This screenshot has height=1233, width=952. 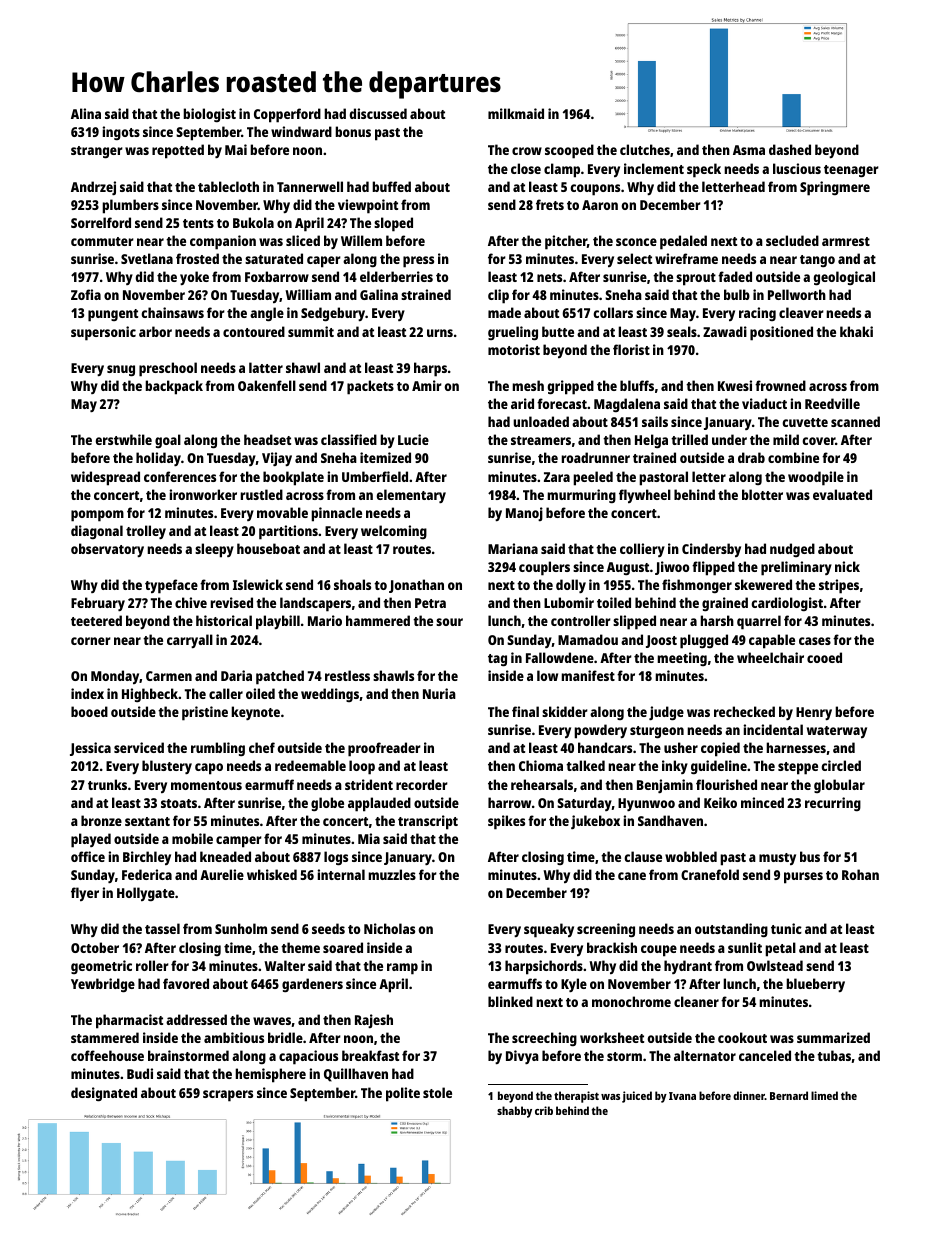 What do you see at coordinates (516, 113) in the screenshot?
I see `milkmaid` at bounding box center [516, 113].
